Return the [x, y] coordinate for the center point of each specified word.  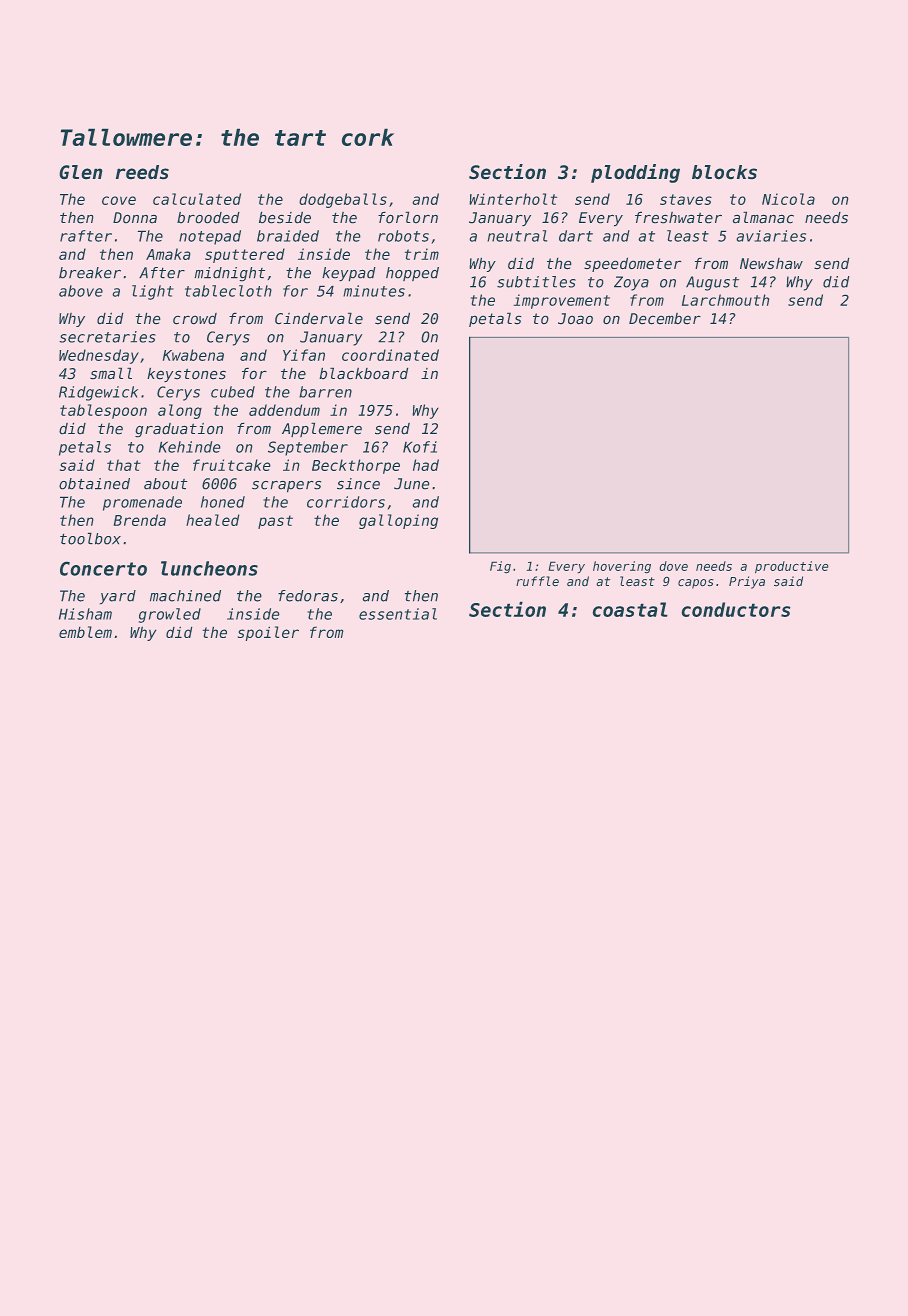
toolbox [90, 538]
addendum [284, 410]
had [426, 465]
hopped [412, 274]
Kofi [420, 447]
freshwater [678, 217]
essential [398, 614]
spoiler [268, 633]
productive [792, 567]
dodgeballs [343, 200]
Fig [500, 567]
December [665, 319]
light [153, 292]
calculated [197, 199]
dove [673, 566]
